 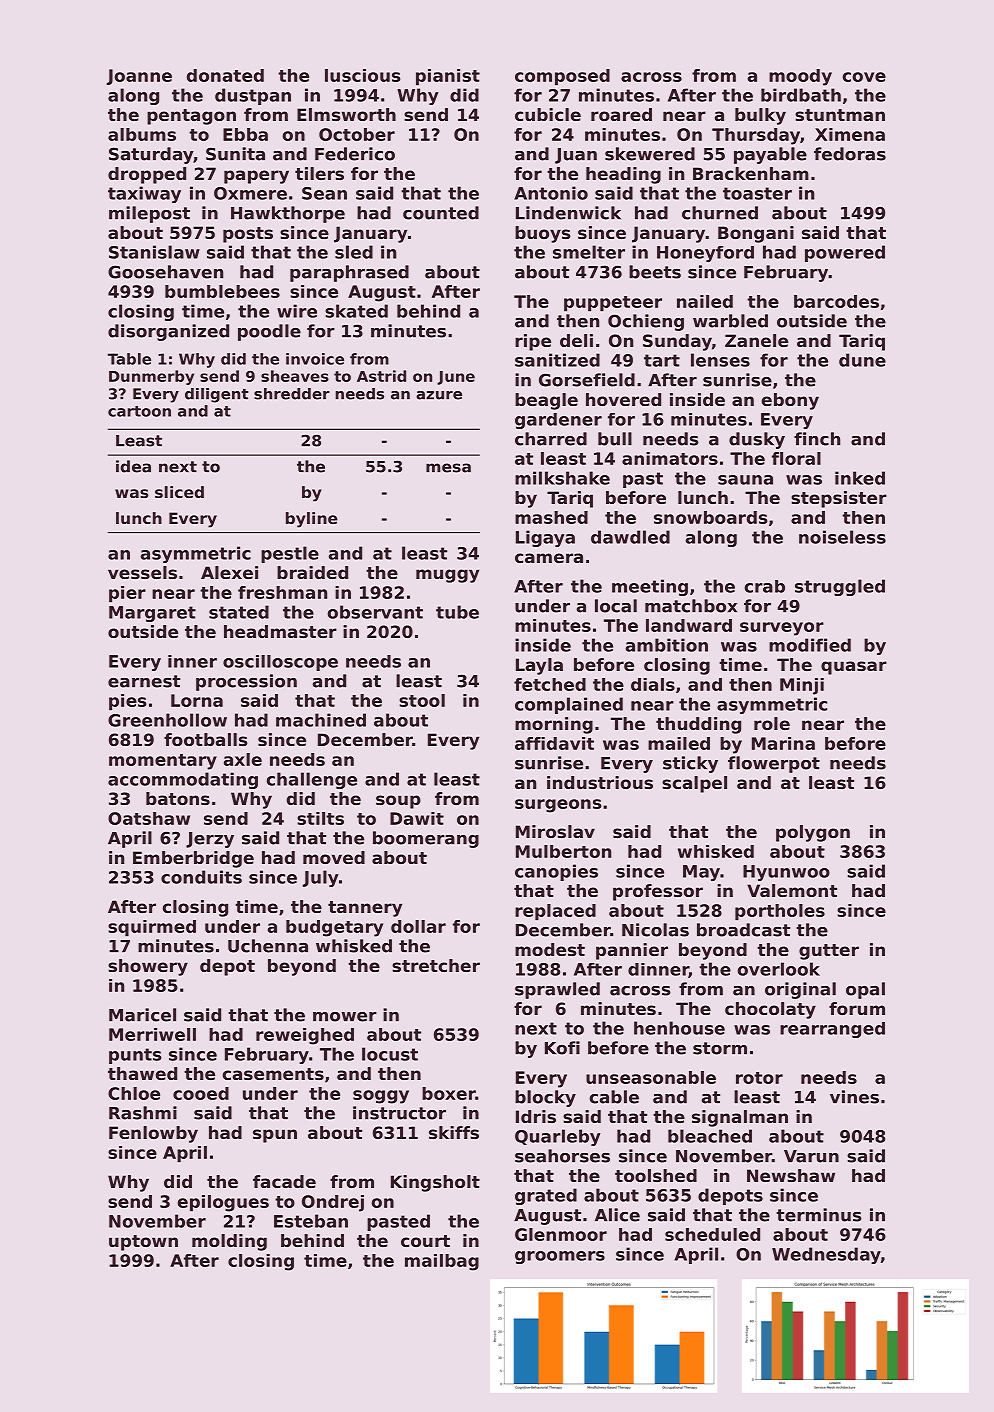 I want to click on challenge, so click(x=312, y=780).
